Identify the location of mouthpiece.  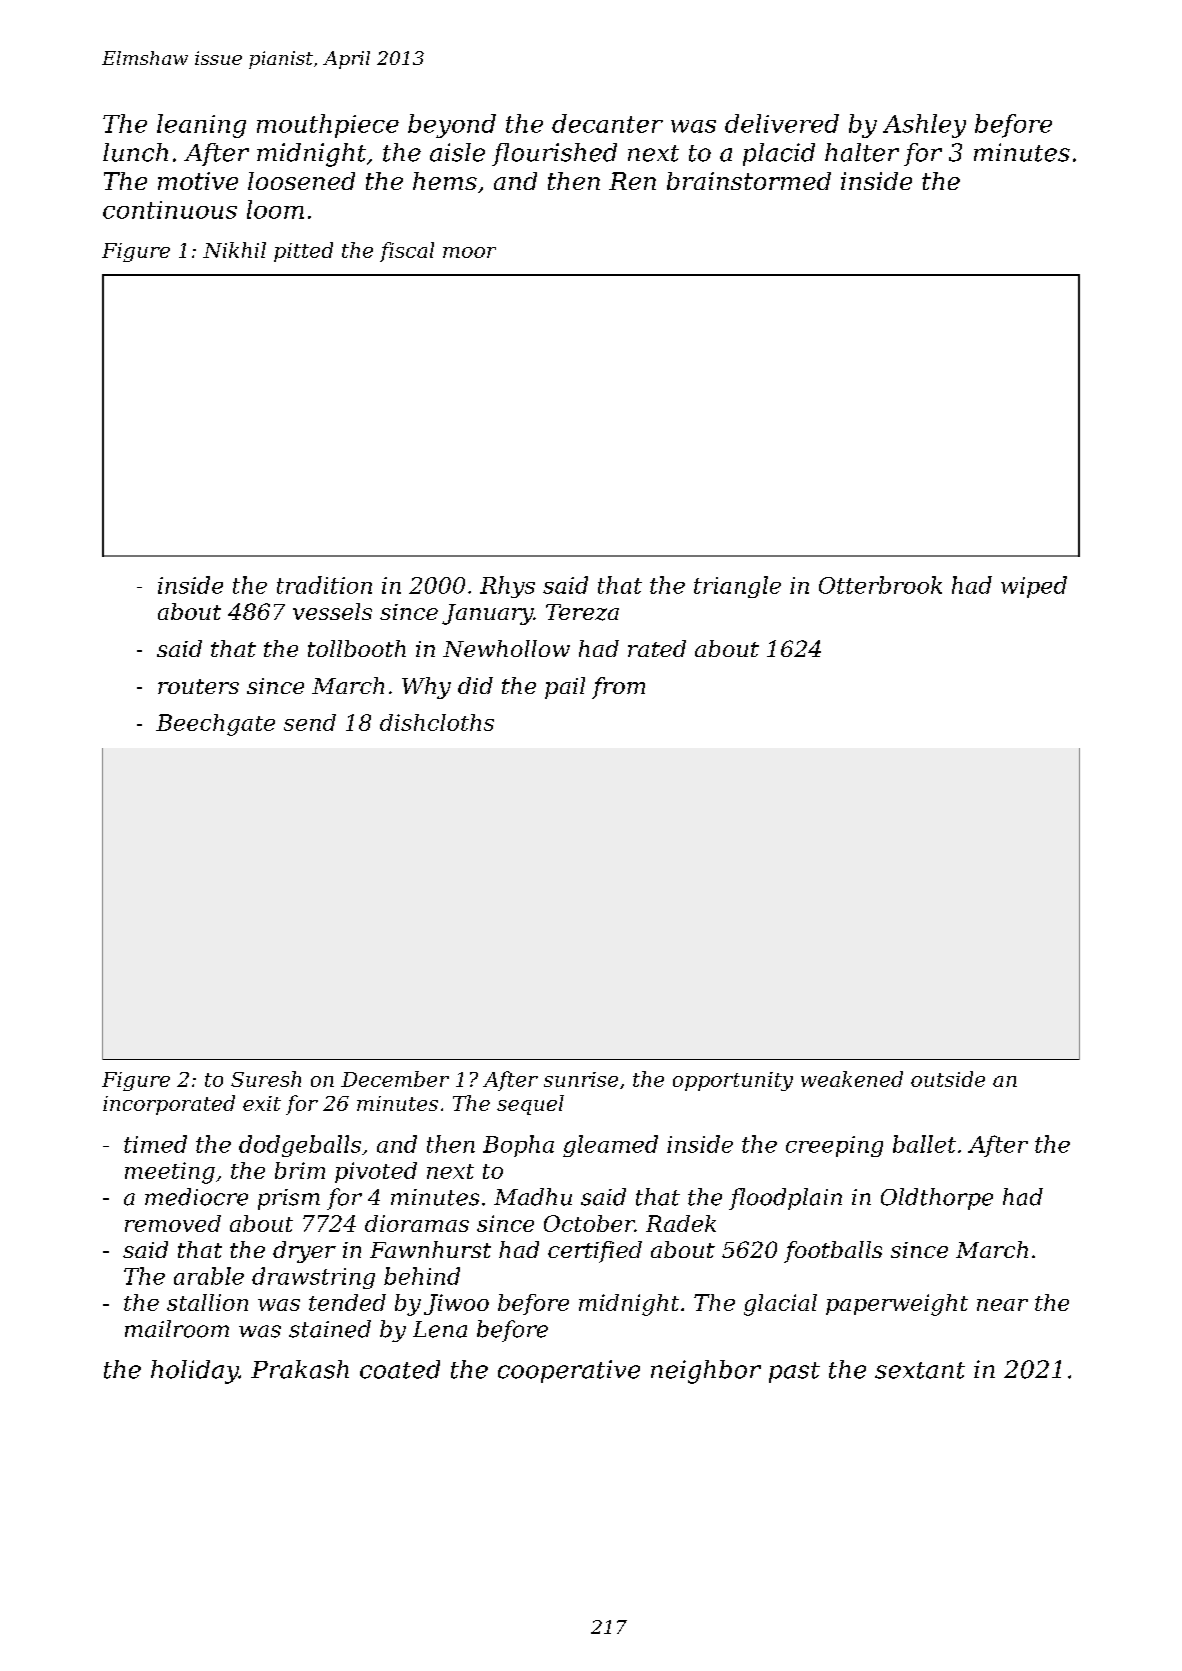
(328, 126).
